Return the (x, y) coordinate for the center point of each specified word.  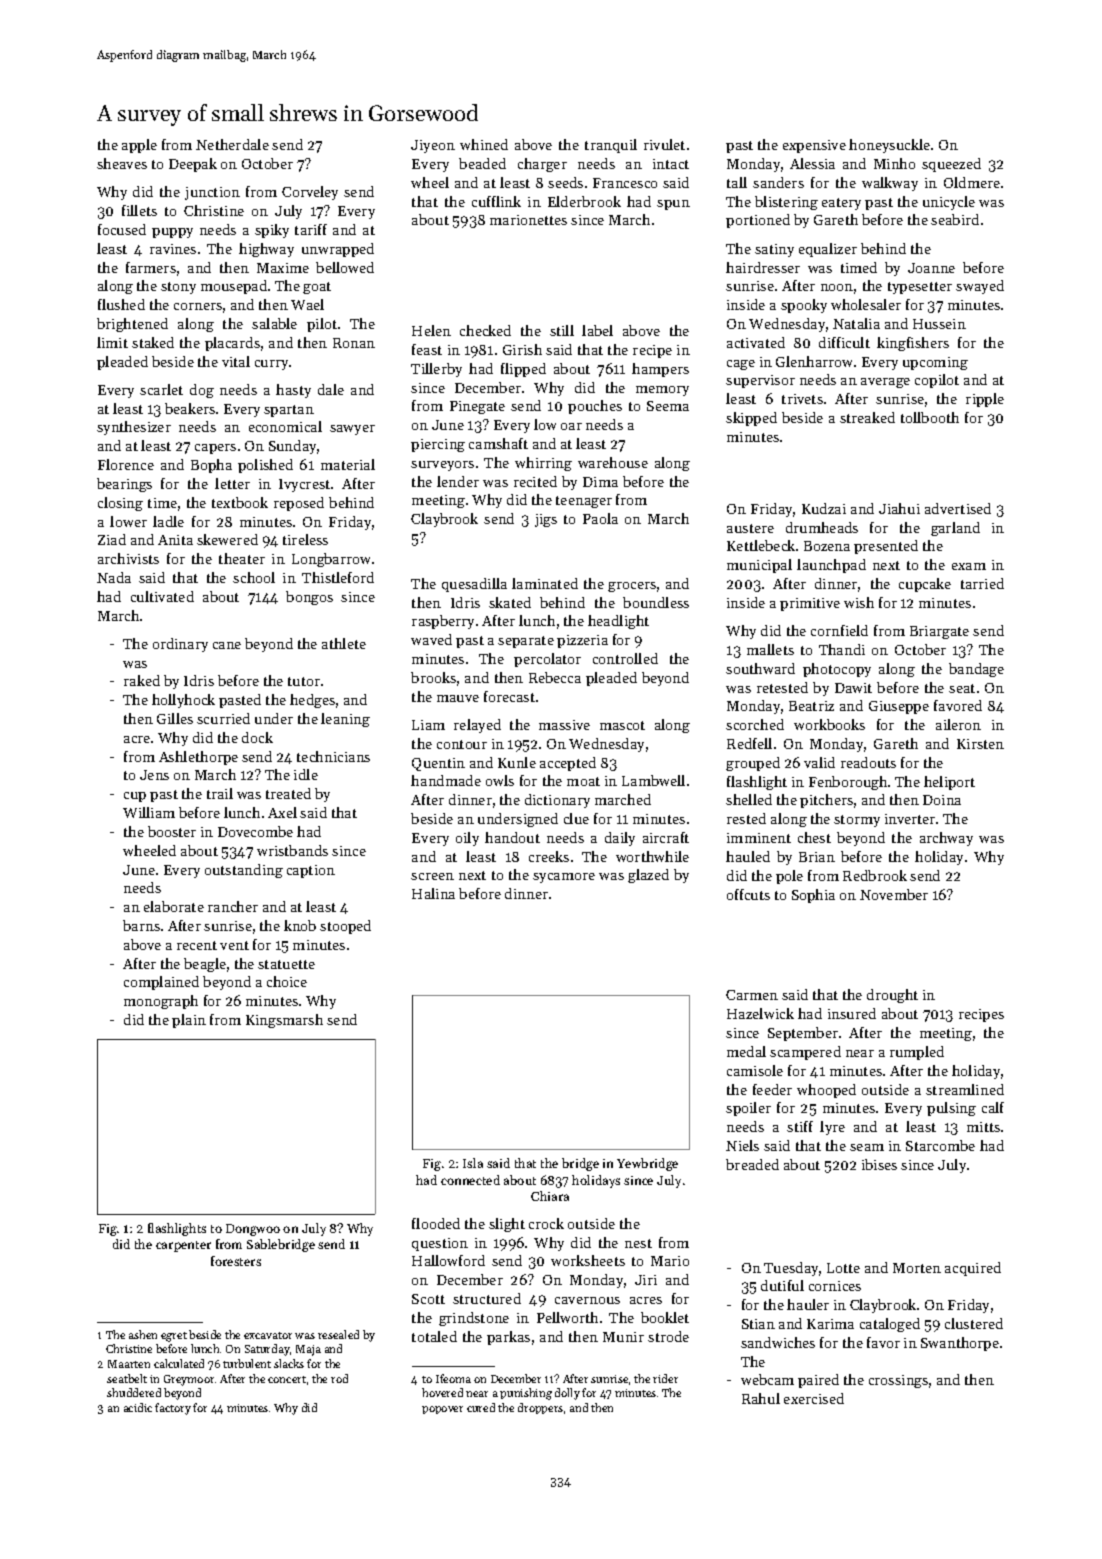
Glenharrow (814, 361)
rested (746, 818)
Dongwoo (253, 1230)
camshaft (498, 443)
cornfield (839, 630)
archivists (128, 558)
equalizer (828, 250)
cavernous (587, 1300)
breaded (752, 1164)
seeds (565, 182)
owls (500, 780)
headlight (618, 622)
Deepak (193, 165)
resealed (338, 1334)
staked (153, 342)
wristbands (292, 850)
